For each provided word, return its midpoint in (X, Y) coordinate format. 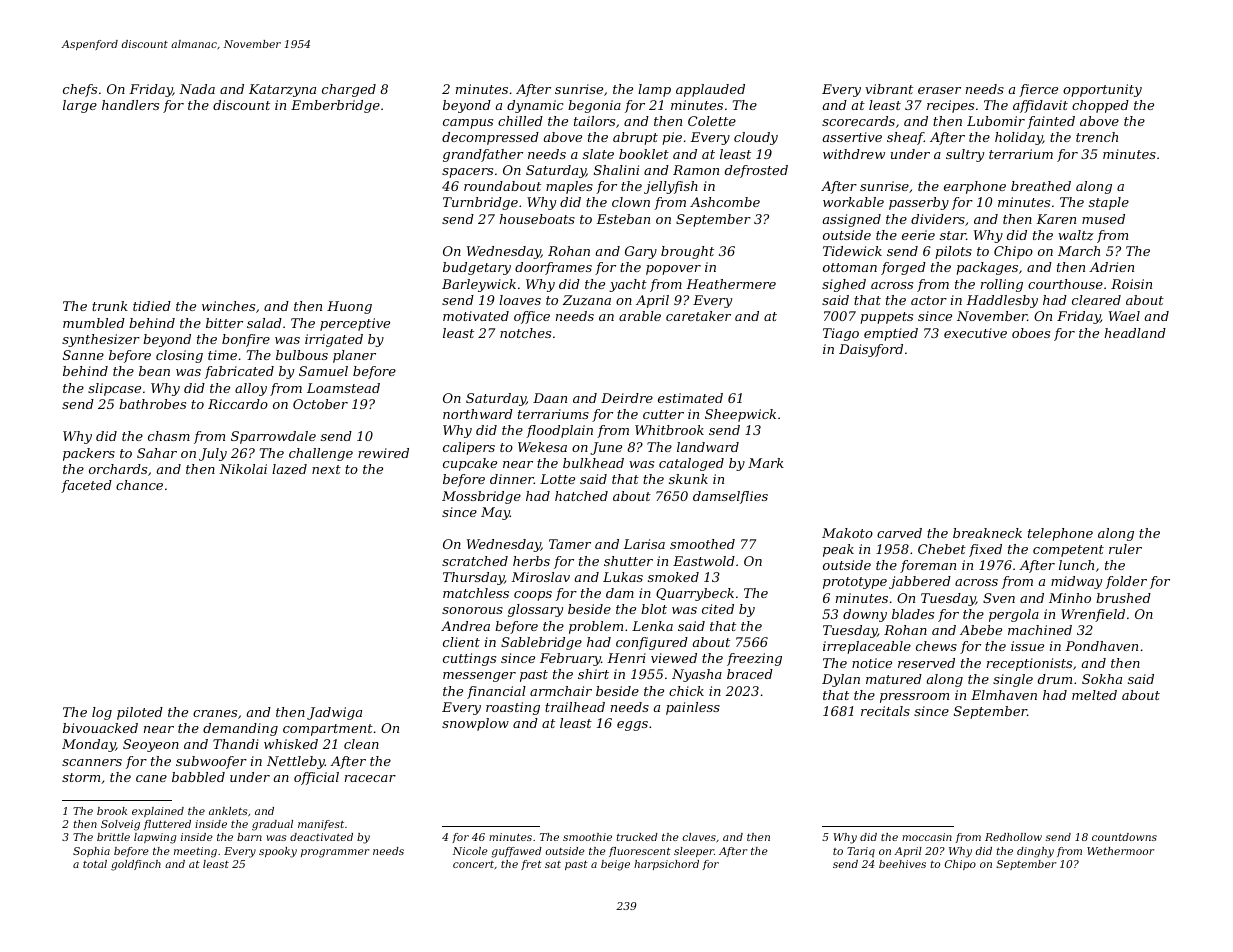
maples (569, 187)
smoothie (587, 837)
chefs (80, 90)
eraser (939, 90)
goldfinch (136, 865)
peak (838, 550)
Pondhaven (1101, 646)
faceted (86, 486)
